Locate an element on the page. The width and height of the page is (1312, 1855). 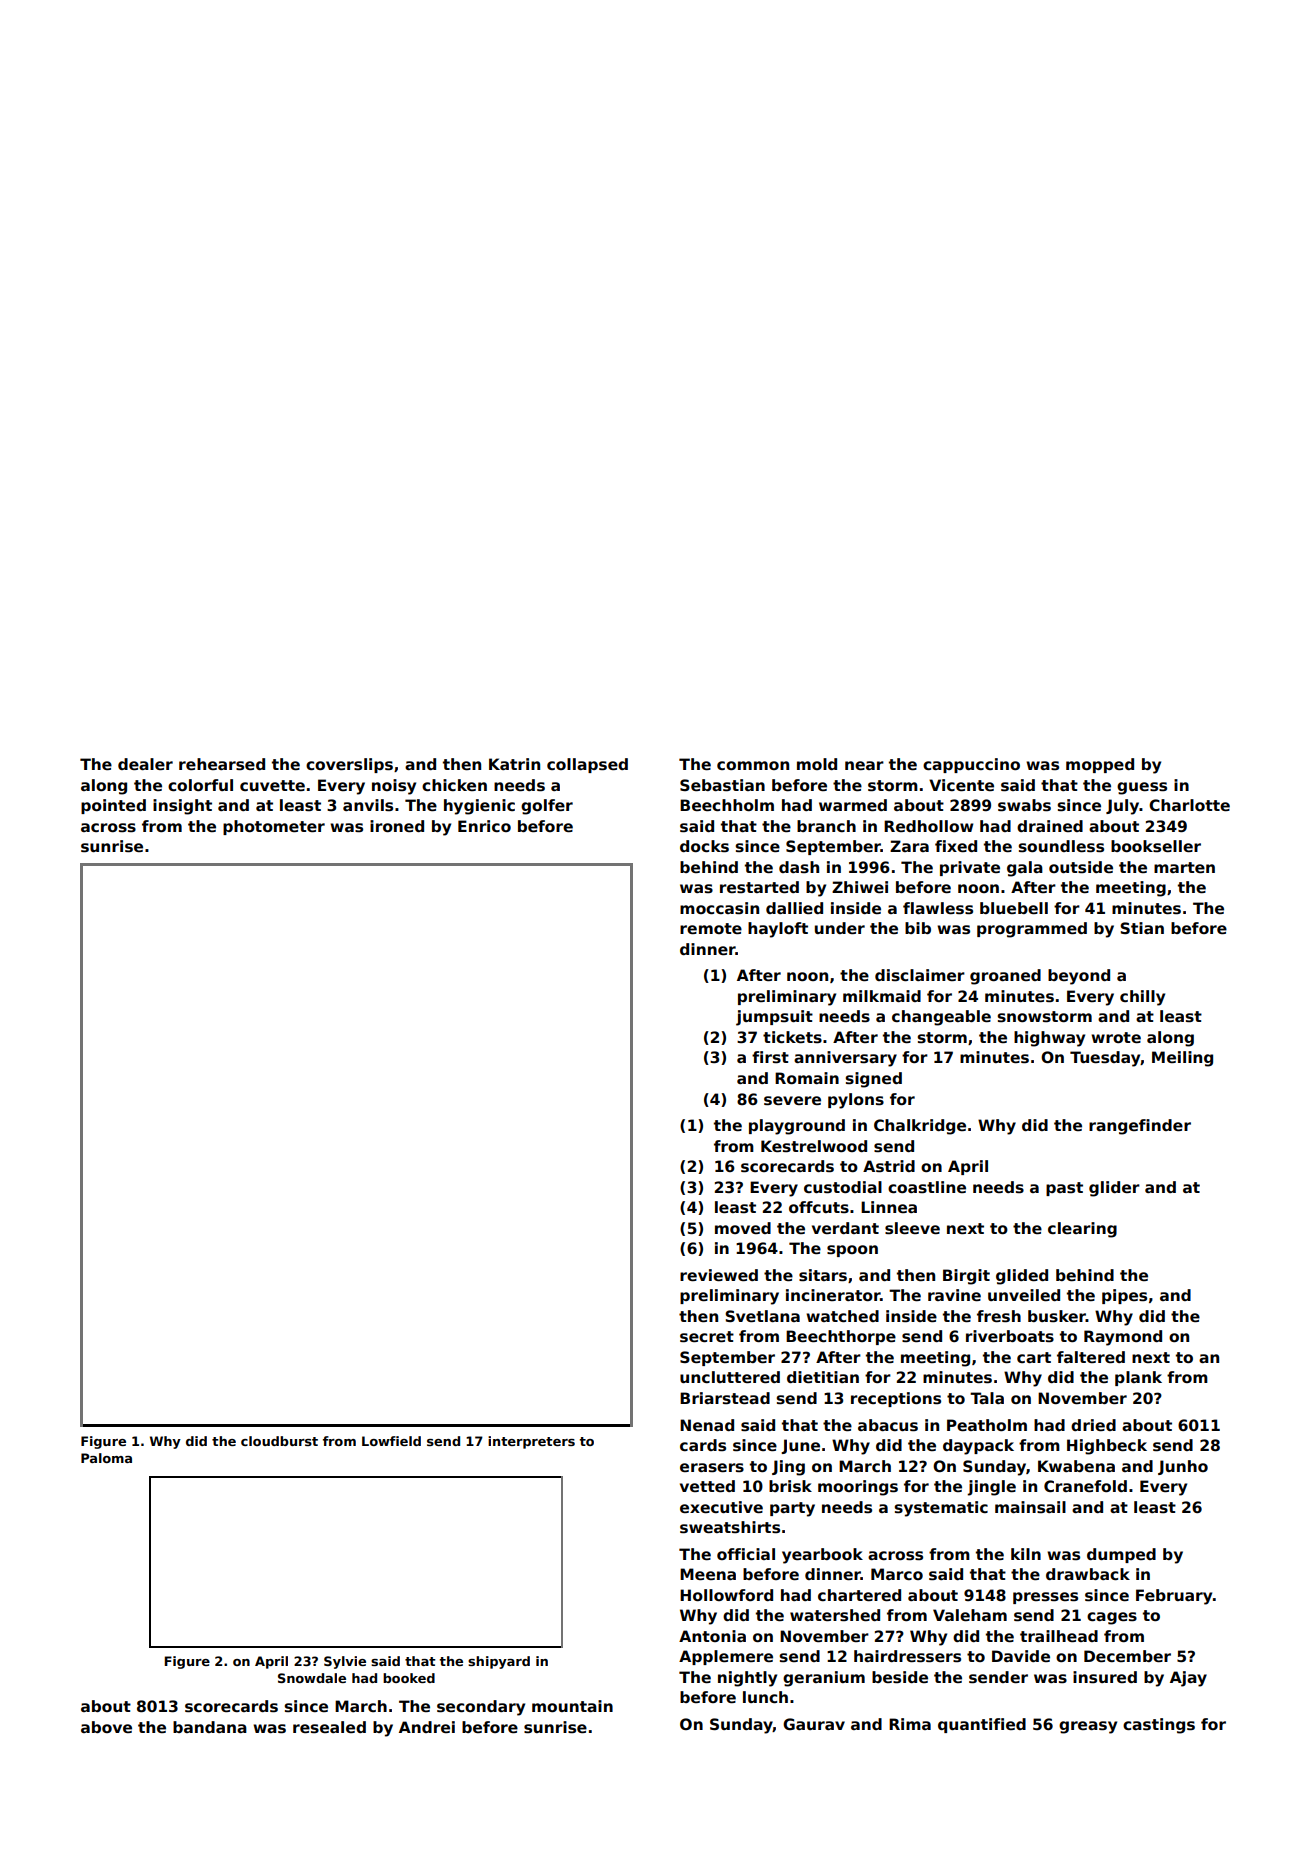
nightly is located at coordinates (747, 1679).
